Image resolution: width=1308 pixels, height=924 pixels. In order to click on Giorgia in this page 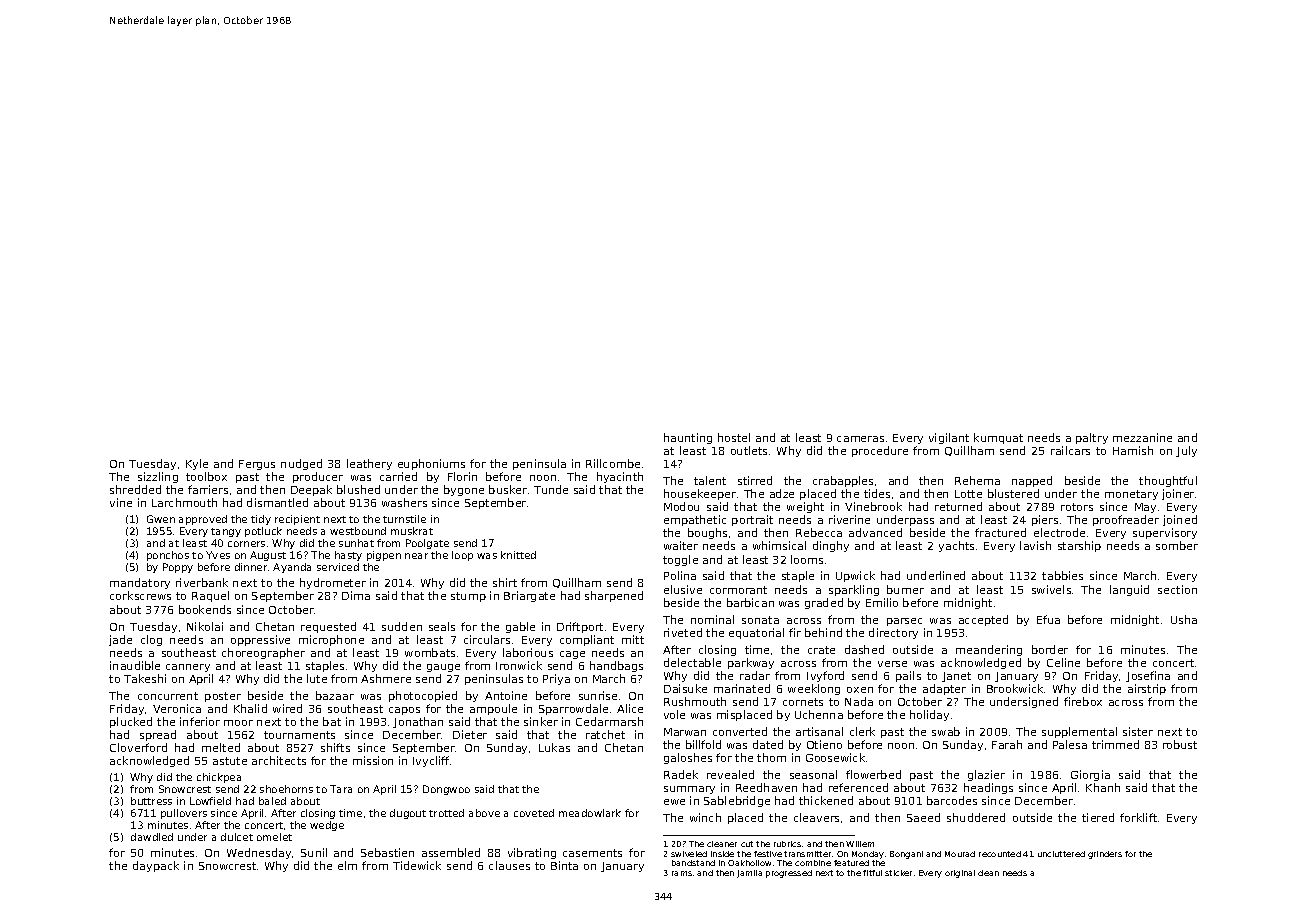, I will do `click(1090, 775)`.
